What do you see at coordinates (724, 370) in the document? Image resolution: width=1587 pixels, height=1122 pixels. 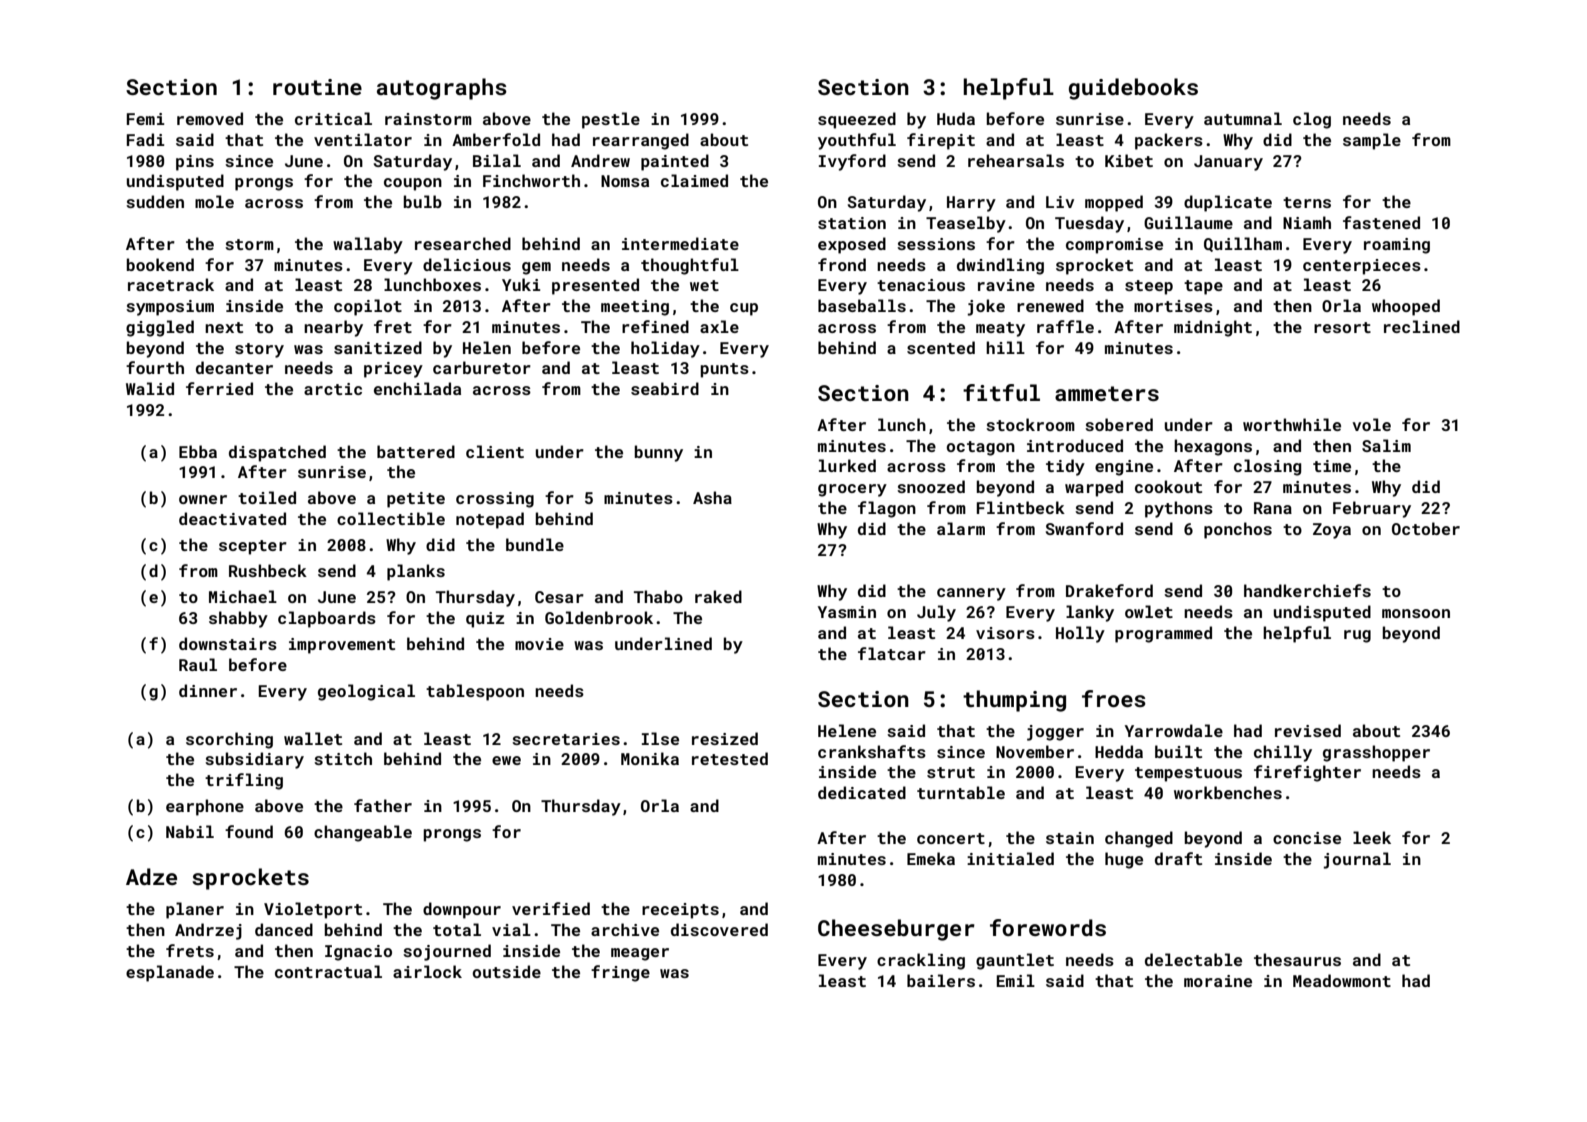 I see `punts` at bounding box center [724, 370].
